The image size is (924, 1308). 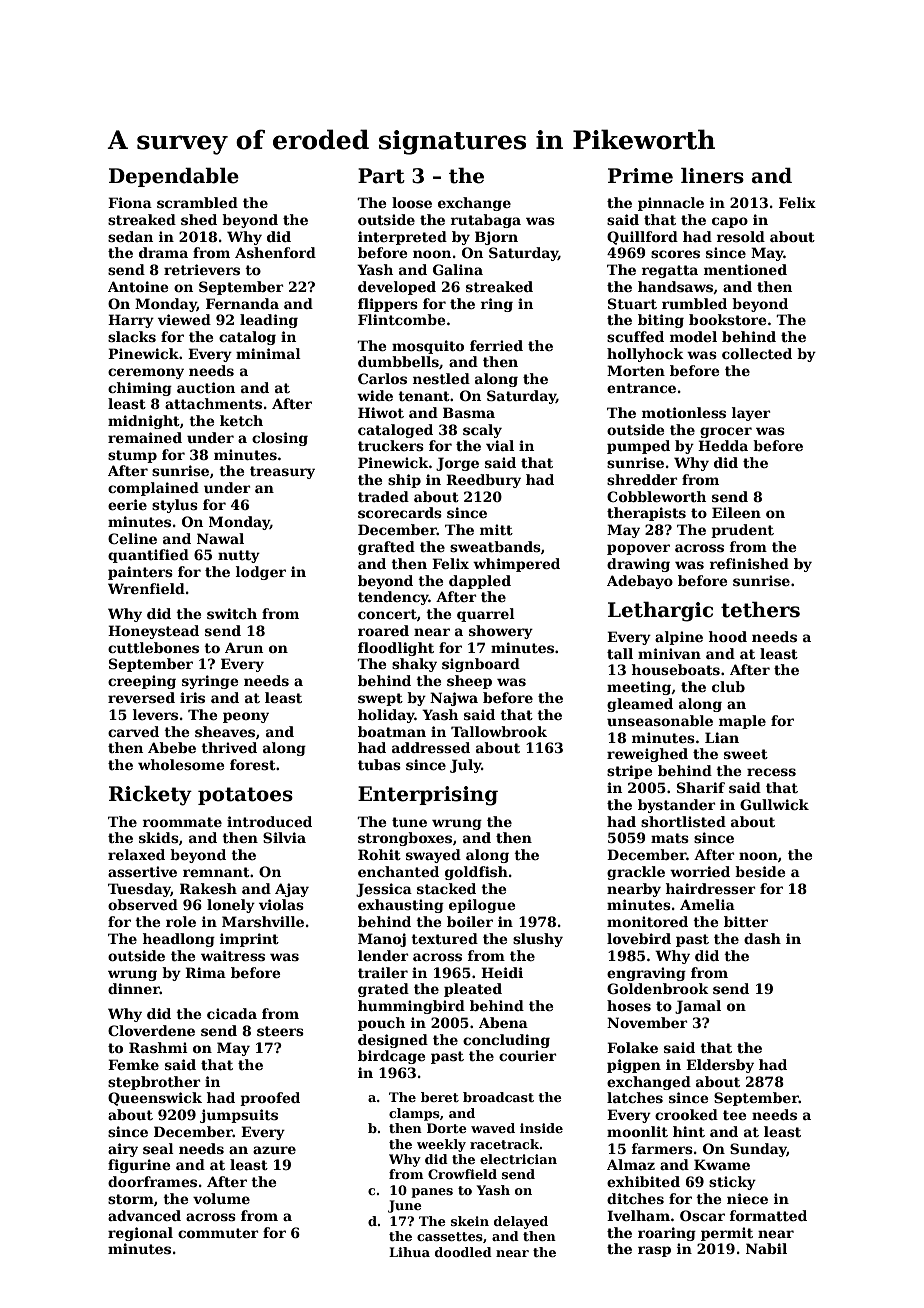 I want to click on Fernanda, so click(x=242, y=303).
